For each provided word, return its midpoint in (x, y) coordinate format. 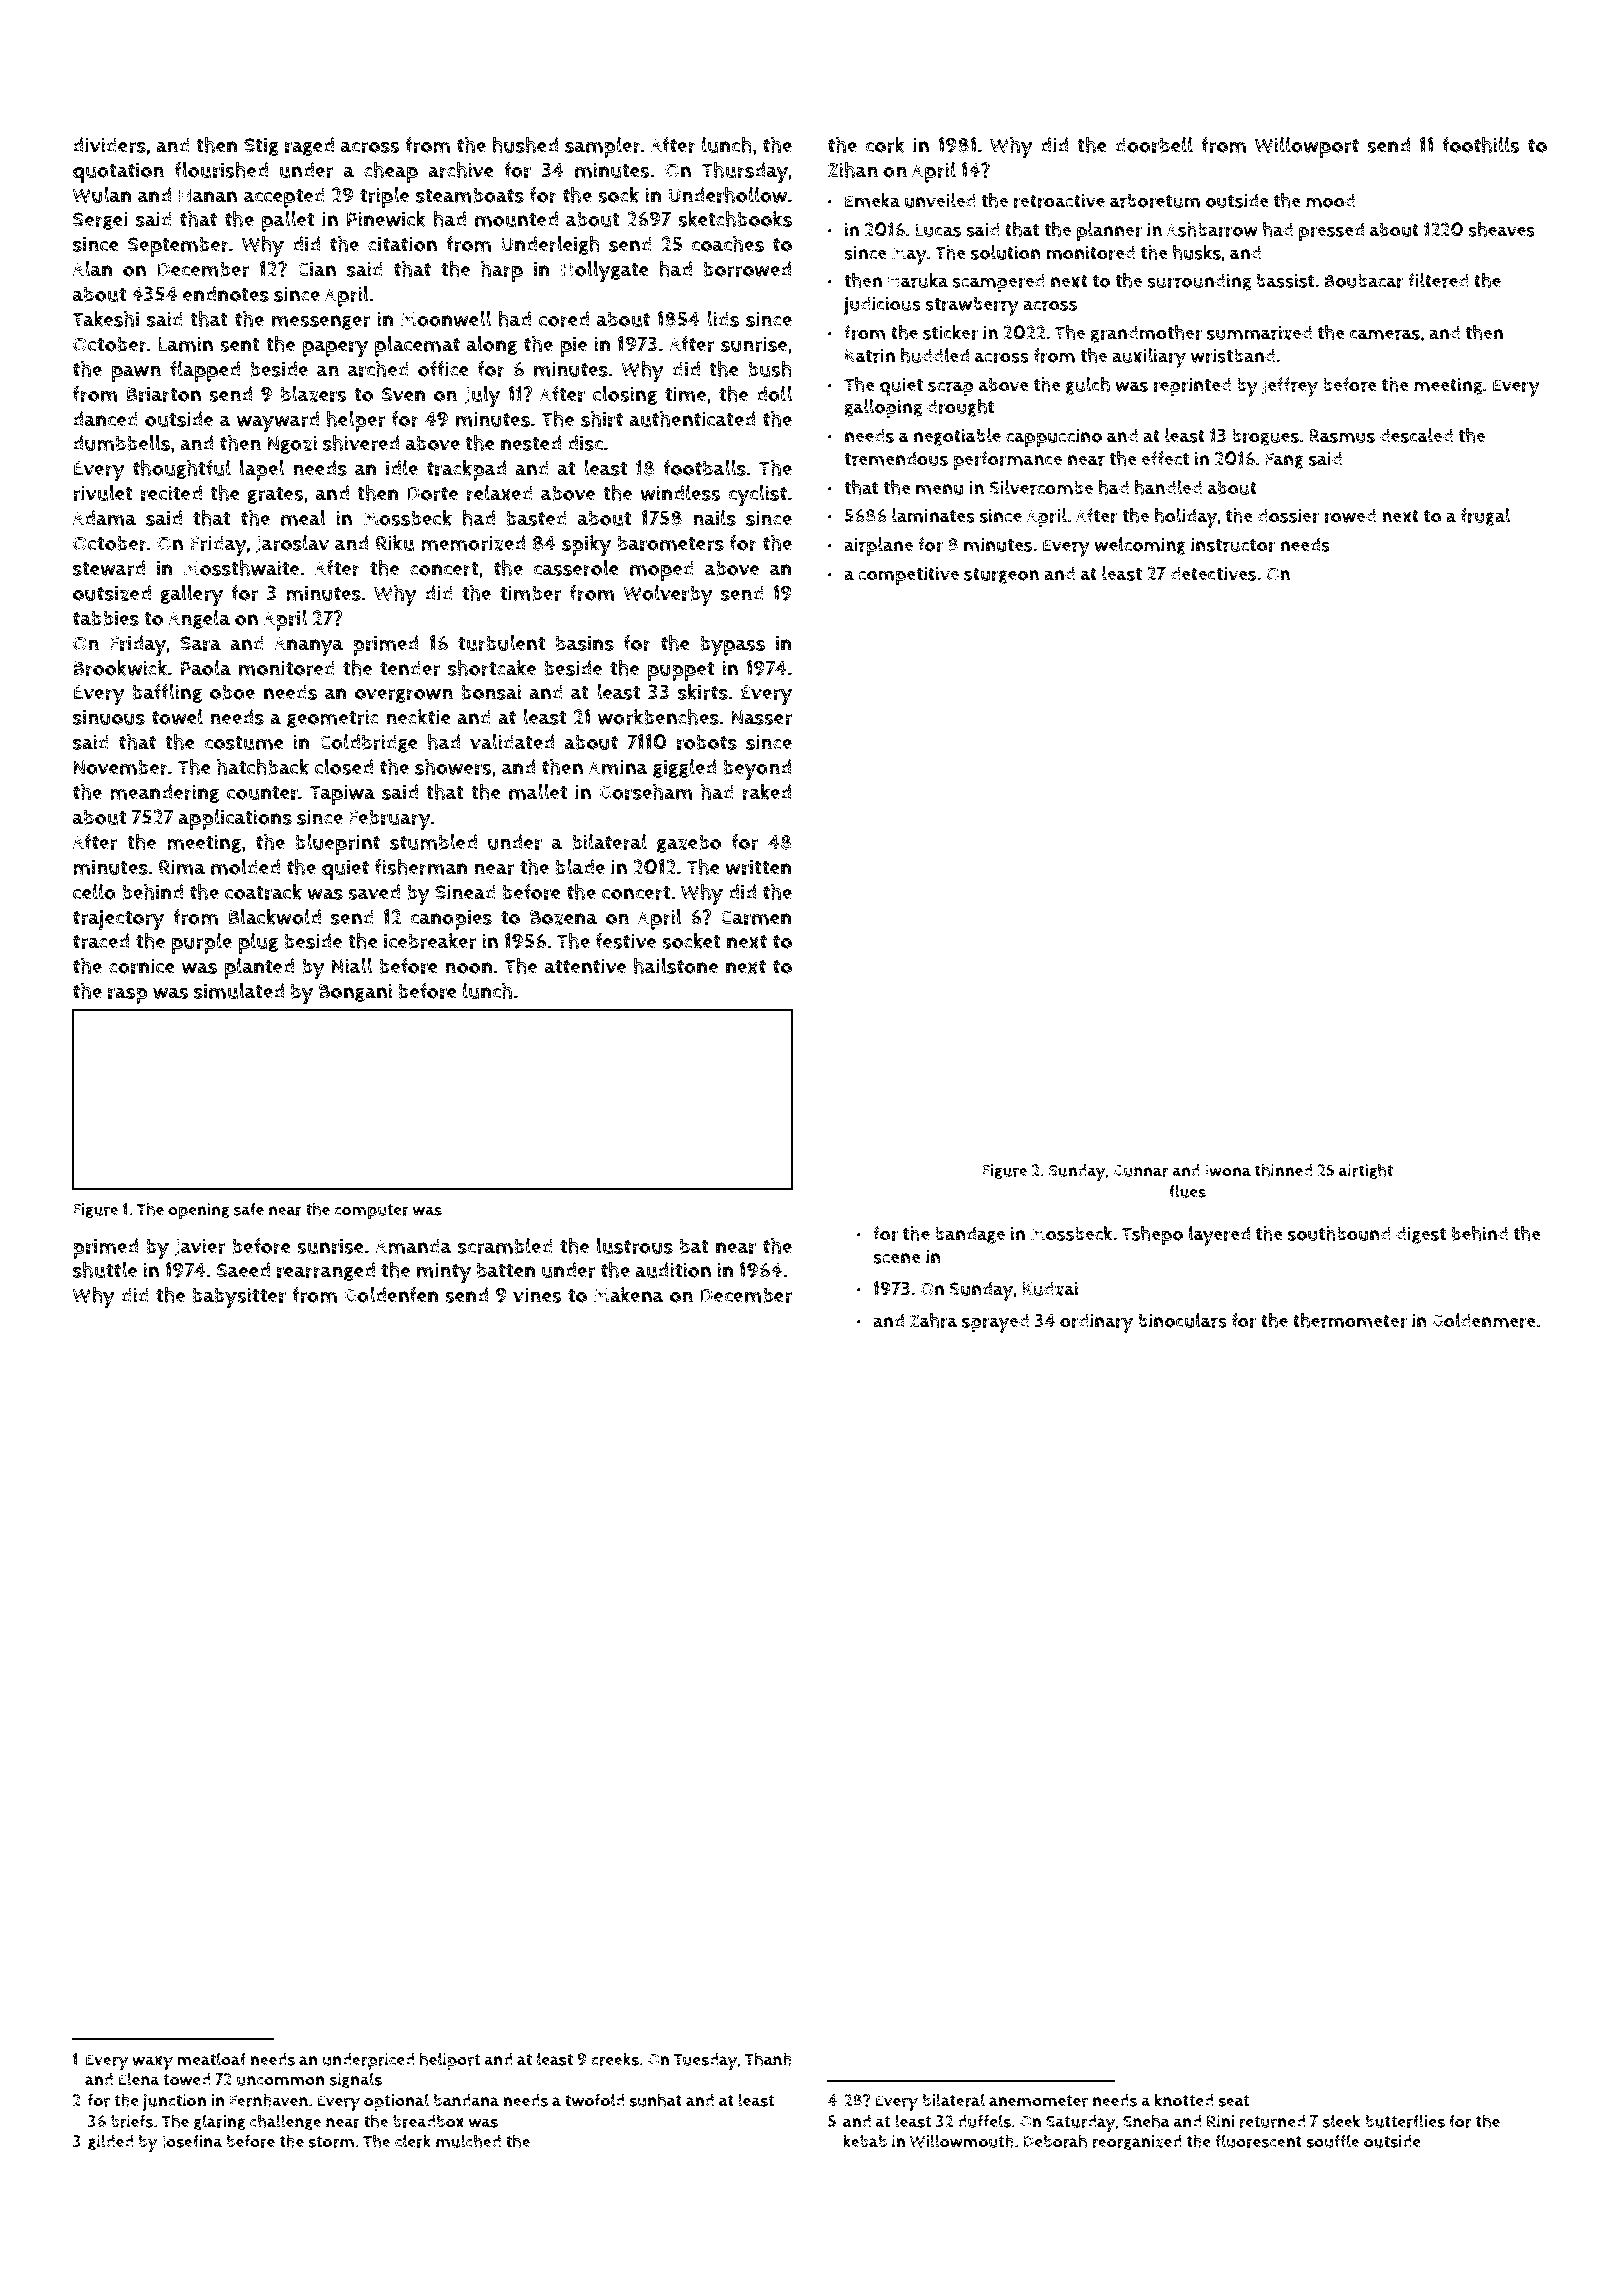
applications (235, 819)
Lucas (938, 230)
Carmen (756, 917)
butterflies (1405, 2121)
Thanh (768, 2059)
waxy (152, 2063)
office (443, 369)
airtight (1366, 1171)
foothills (1481, 145)
